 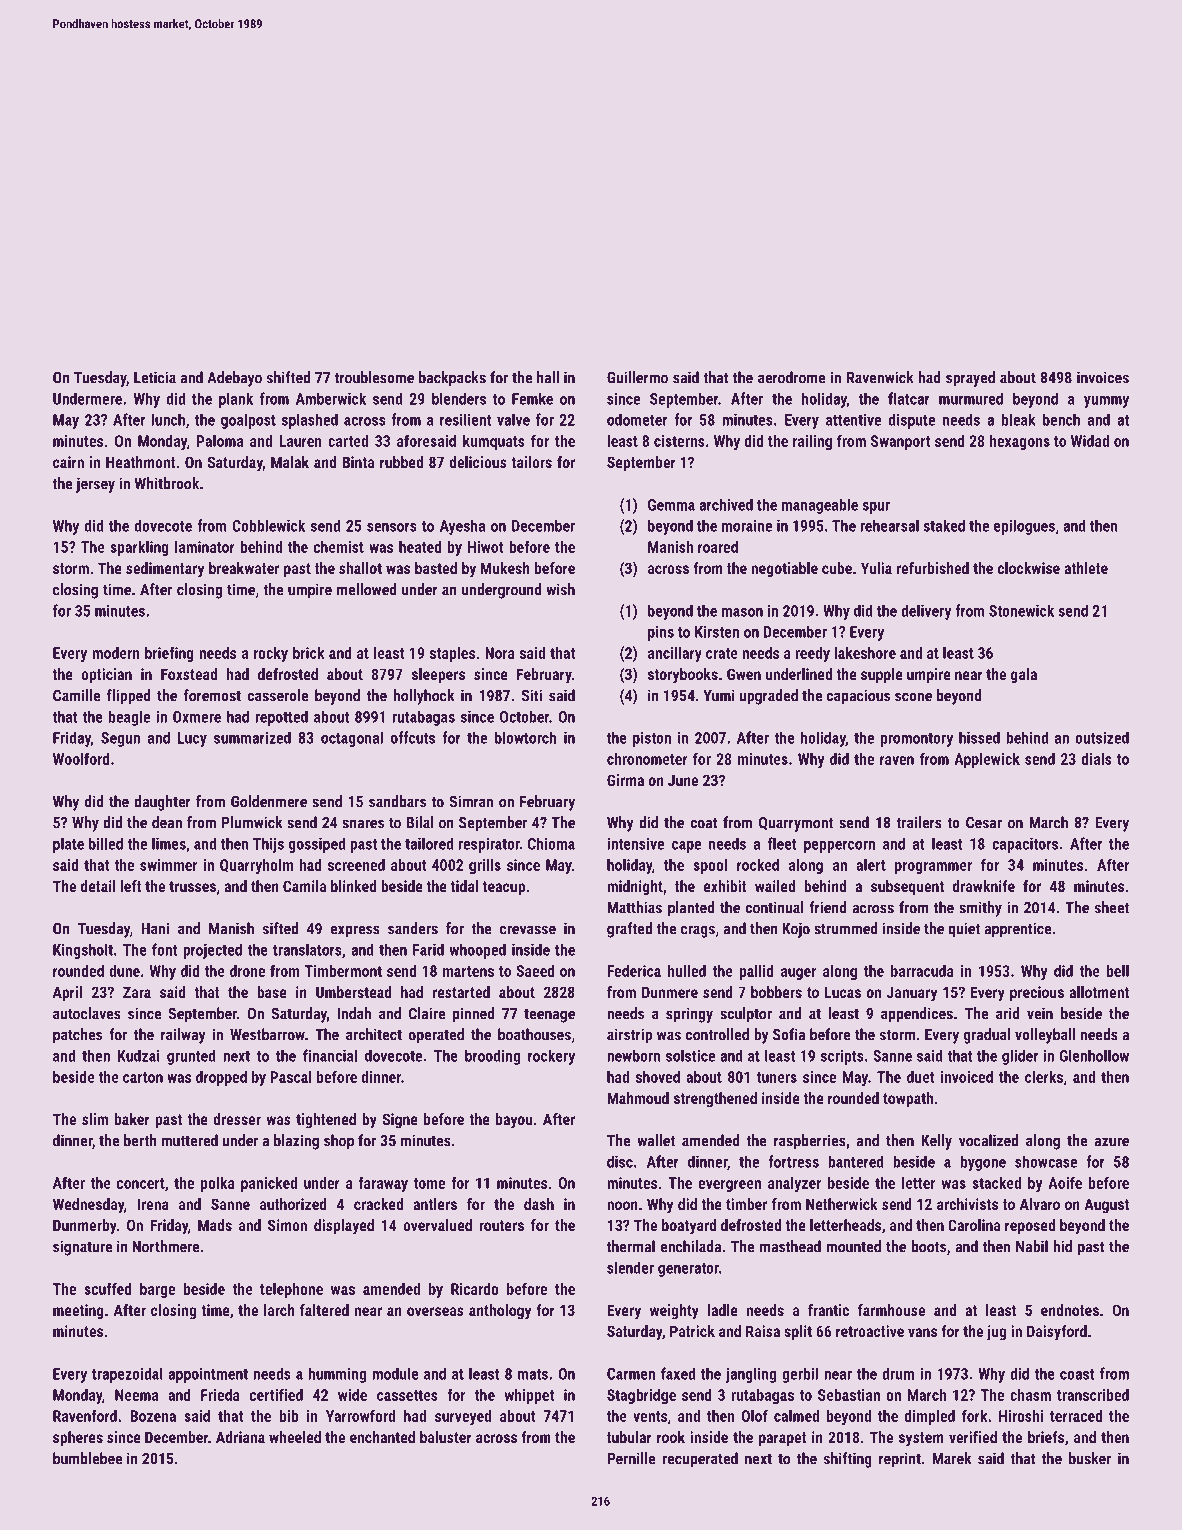 I want to click on capacious, so click(x=858, y=697).
